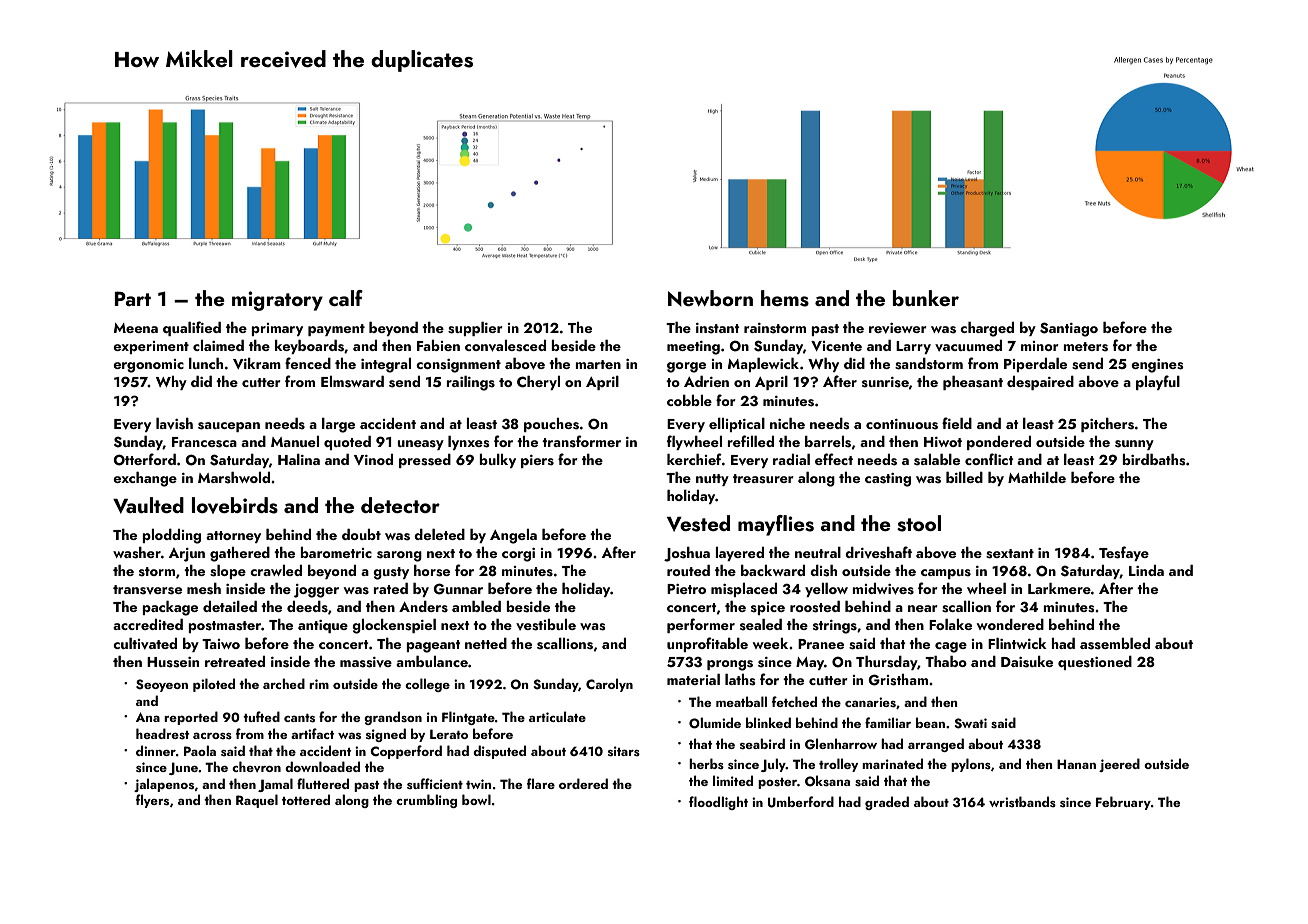  I want to click on meters, so click(1085, 347).
